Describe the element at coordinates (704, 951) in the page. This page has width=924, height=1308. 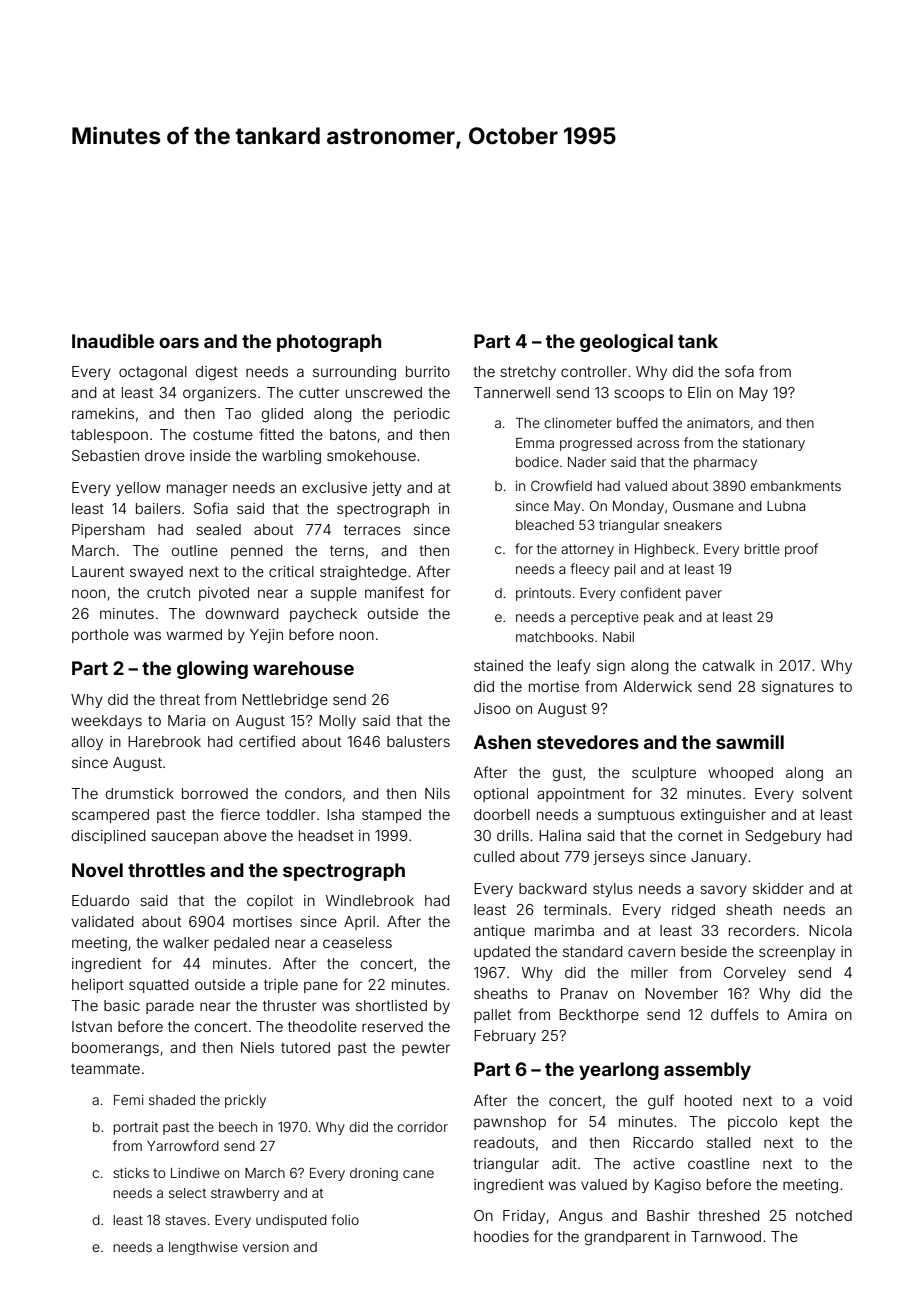
I see `beside` at that location.
